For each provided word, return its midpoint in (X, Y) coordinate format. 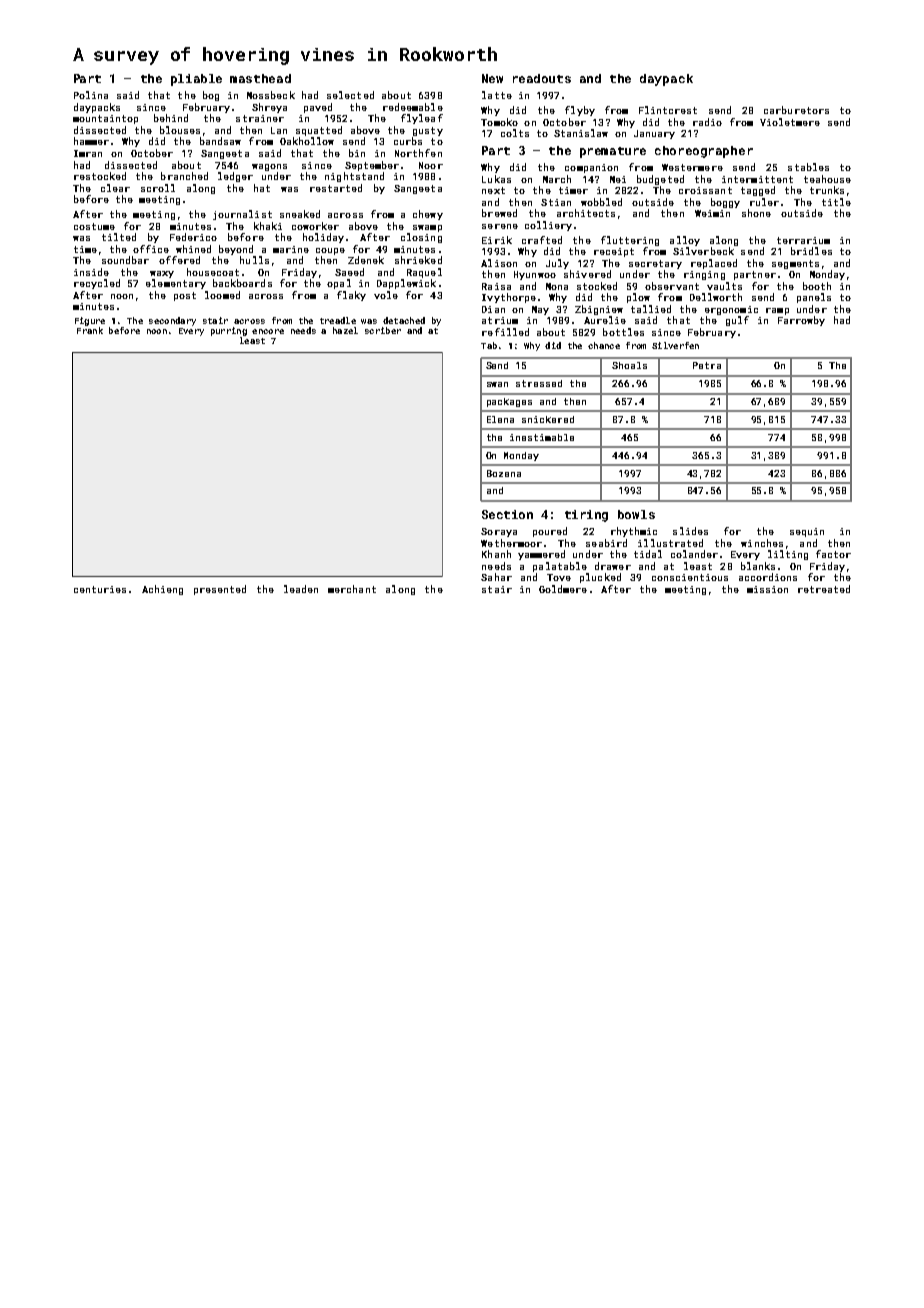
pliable (196, 80)
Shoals (629, 365)
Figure (90, 321)
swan (497, 384)
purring (229, 331)
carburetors (796, 110)
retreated (824, 589)
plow (638, 298)
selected (350, 95)
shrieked (418, 260)
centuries (100, 589)
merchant (352, 589)
